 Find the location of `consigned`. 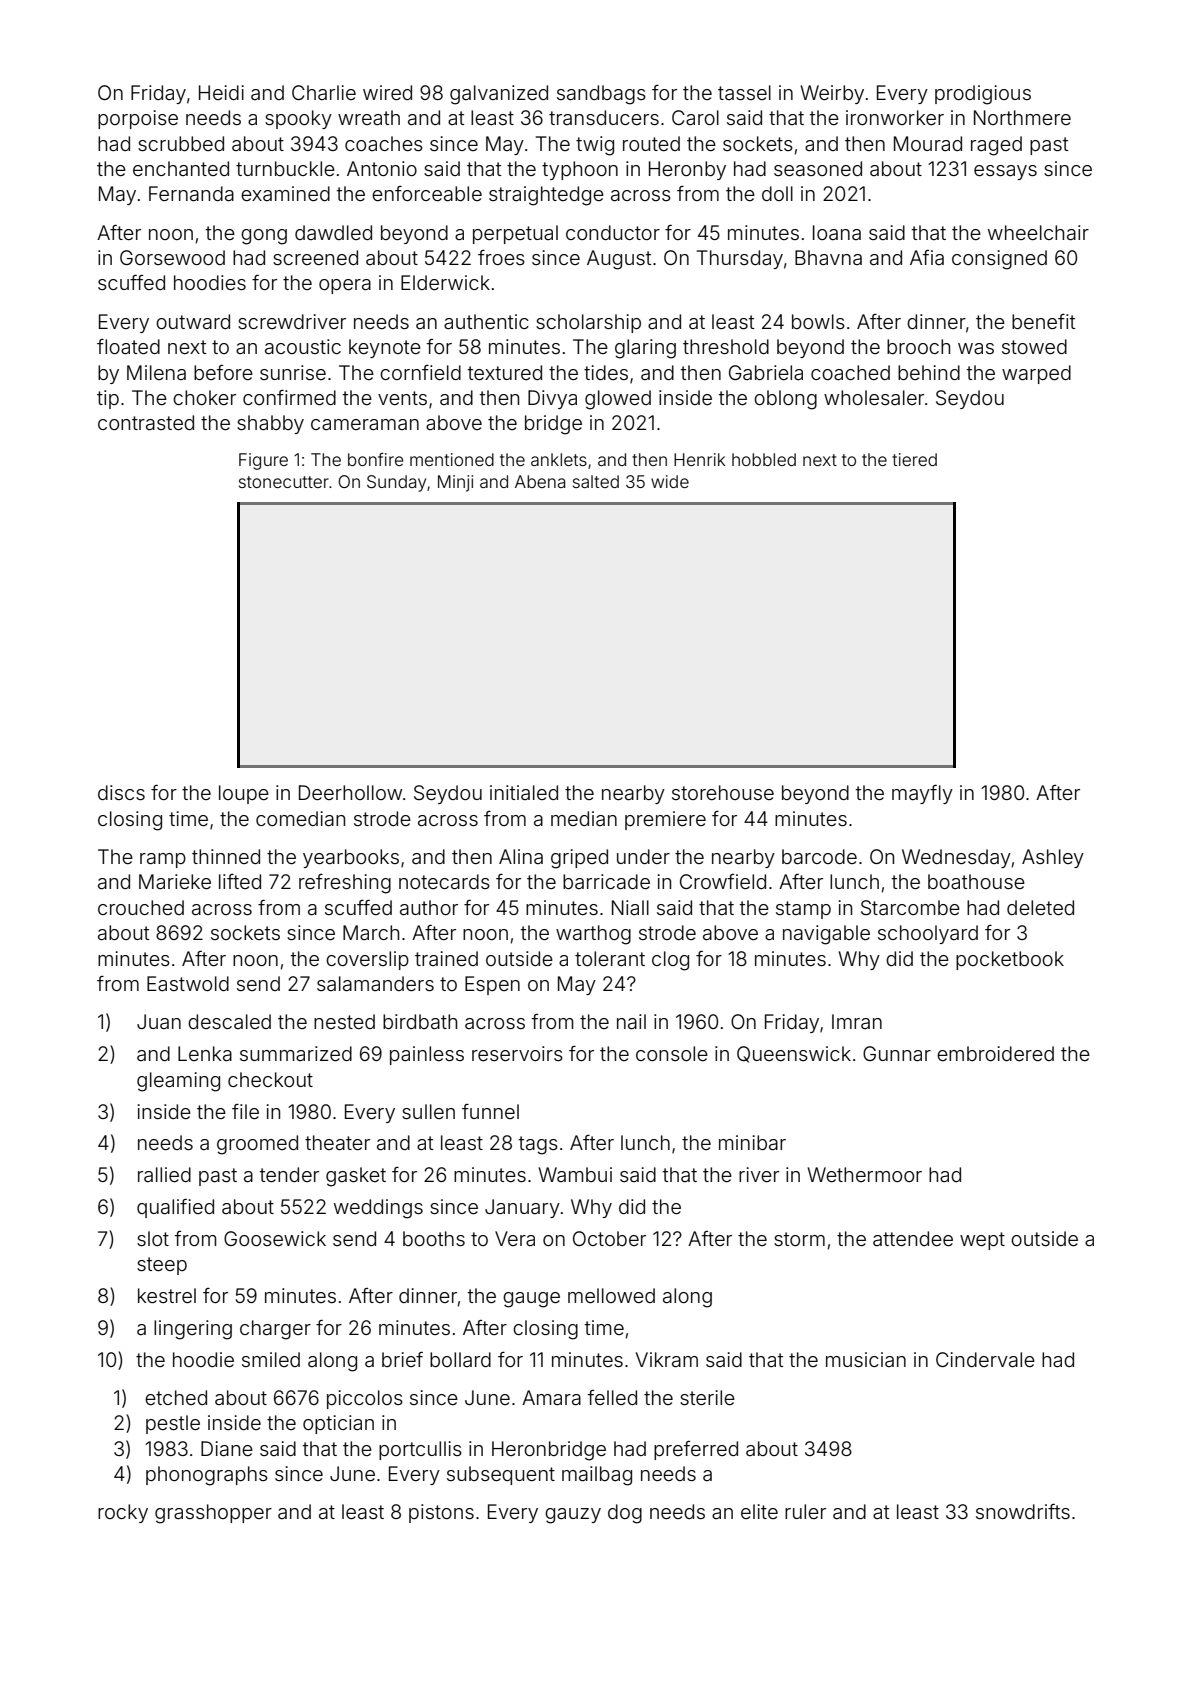

consigned is located at coordinates (999, 260).
